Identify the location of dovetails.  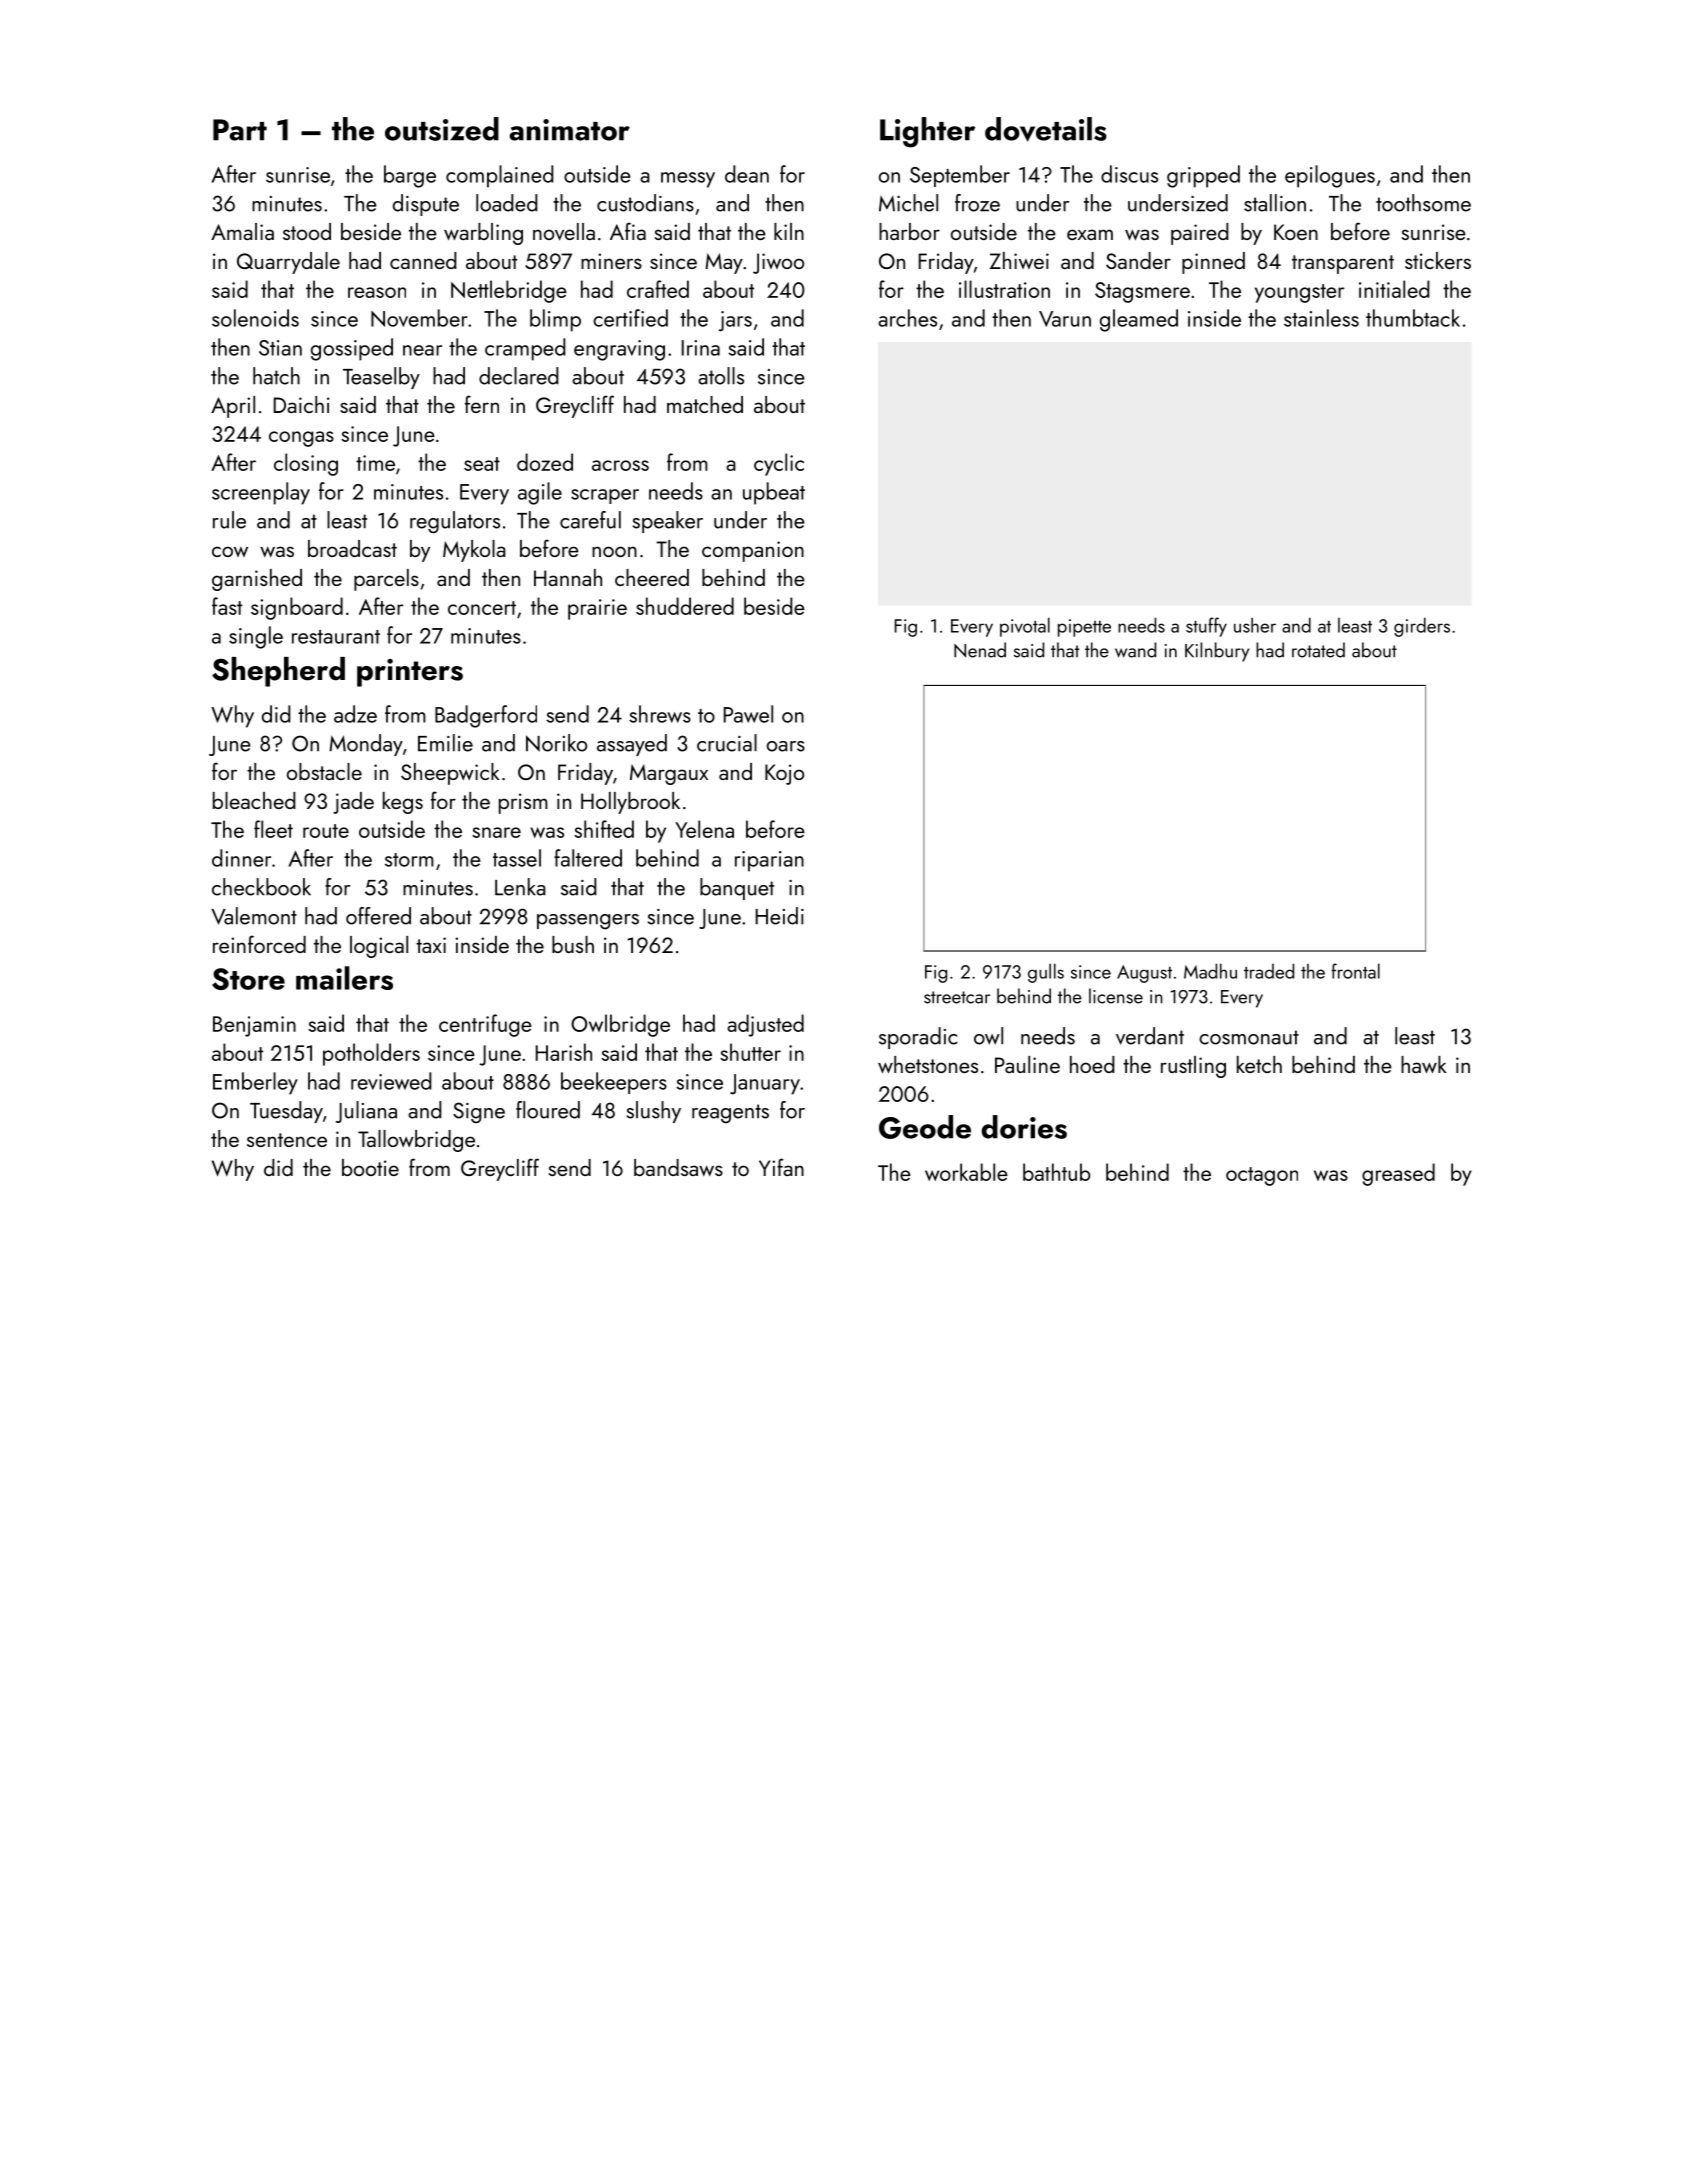
(1046, 129).
